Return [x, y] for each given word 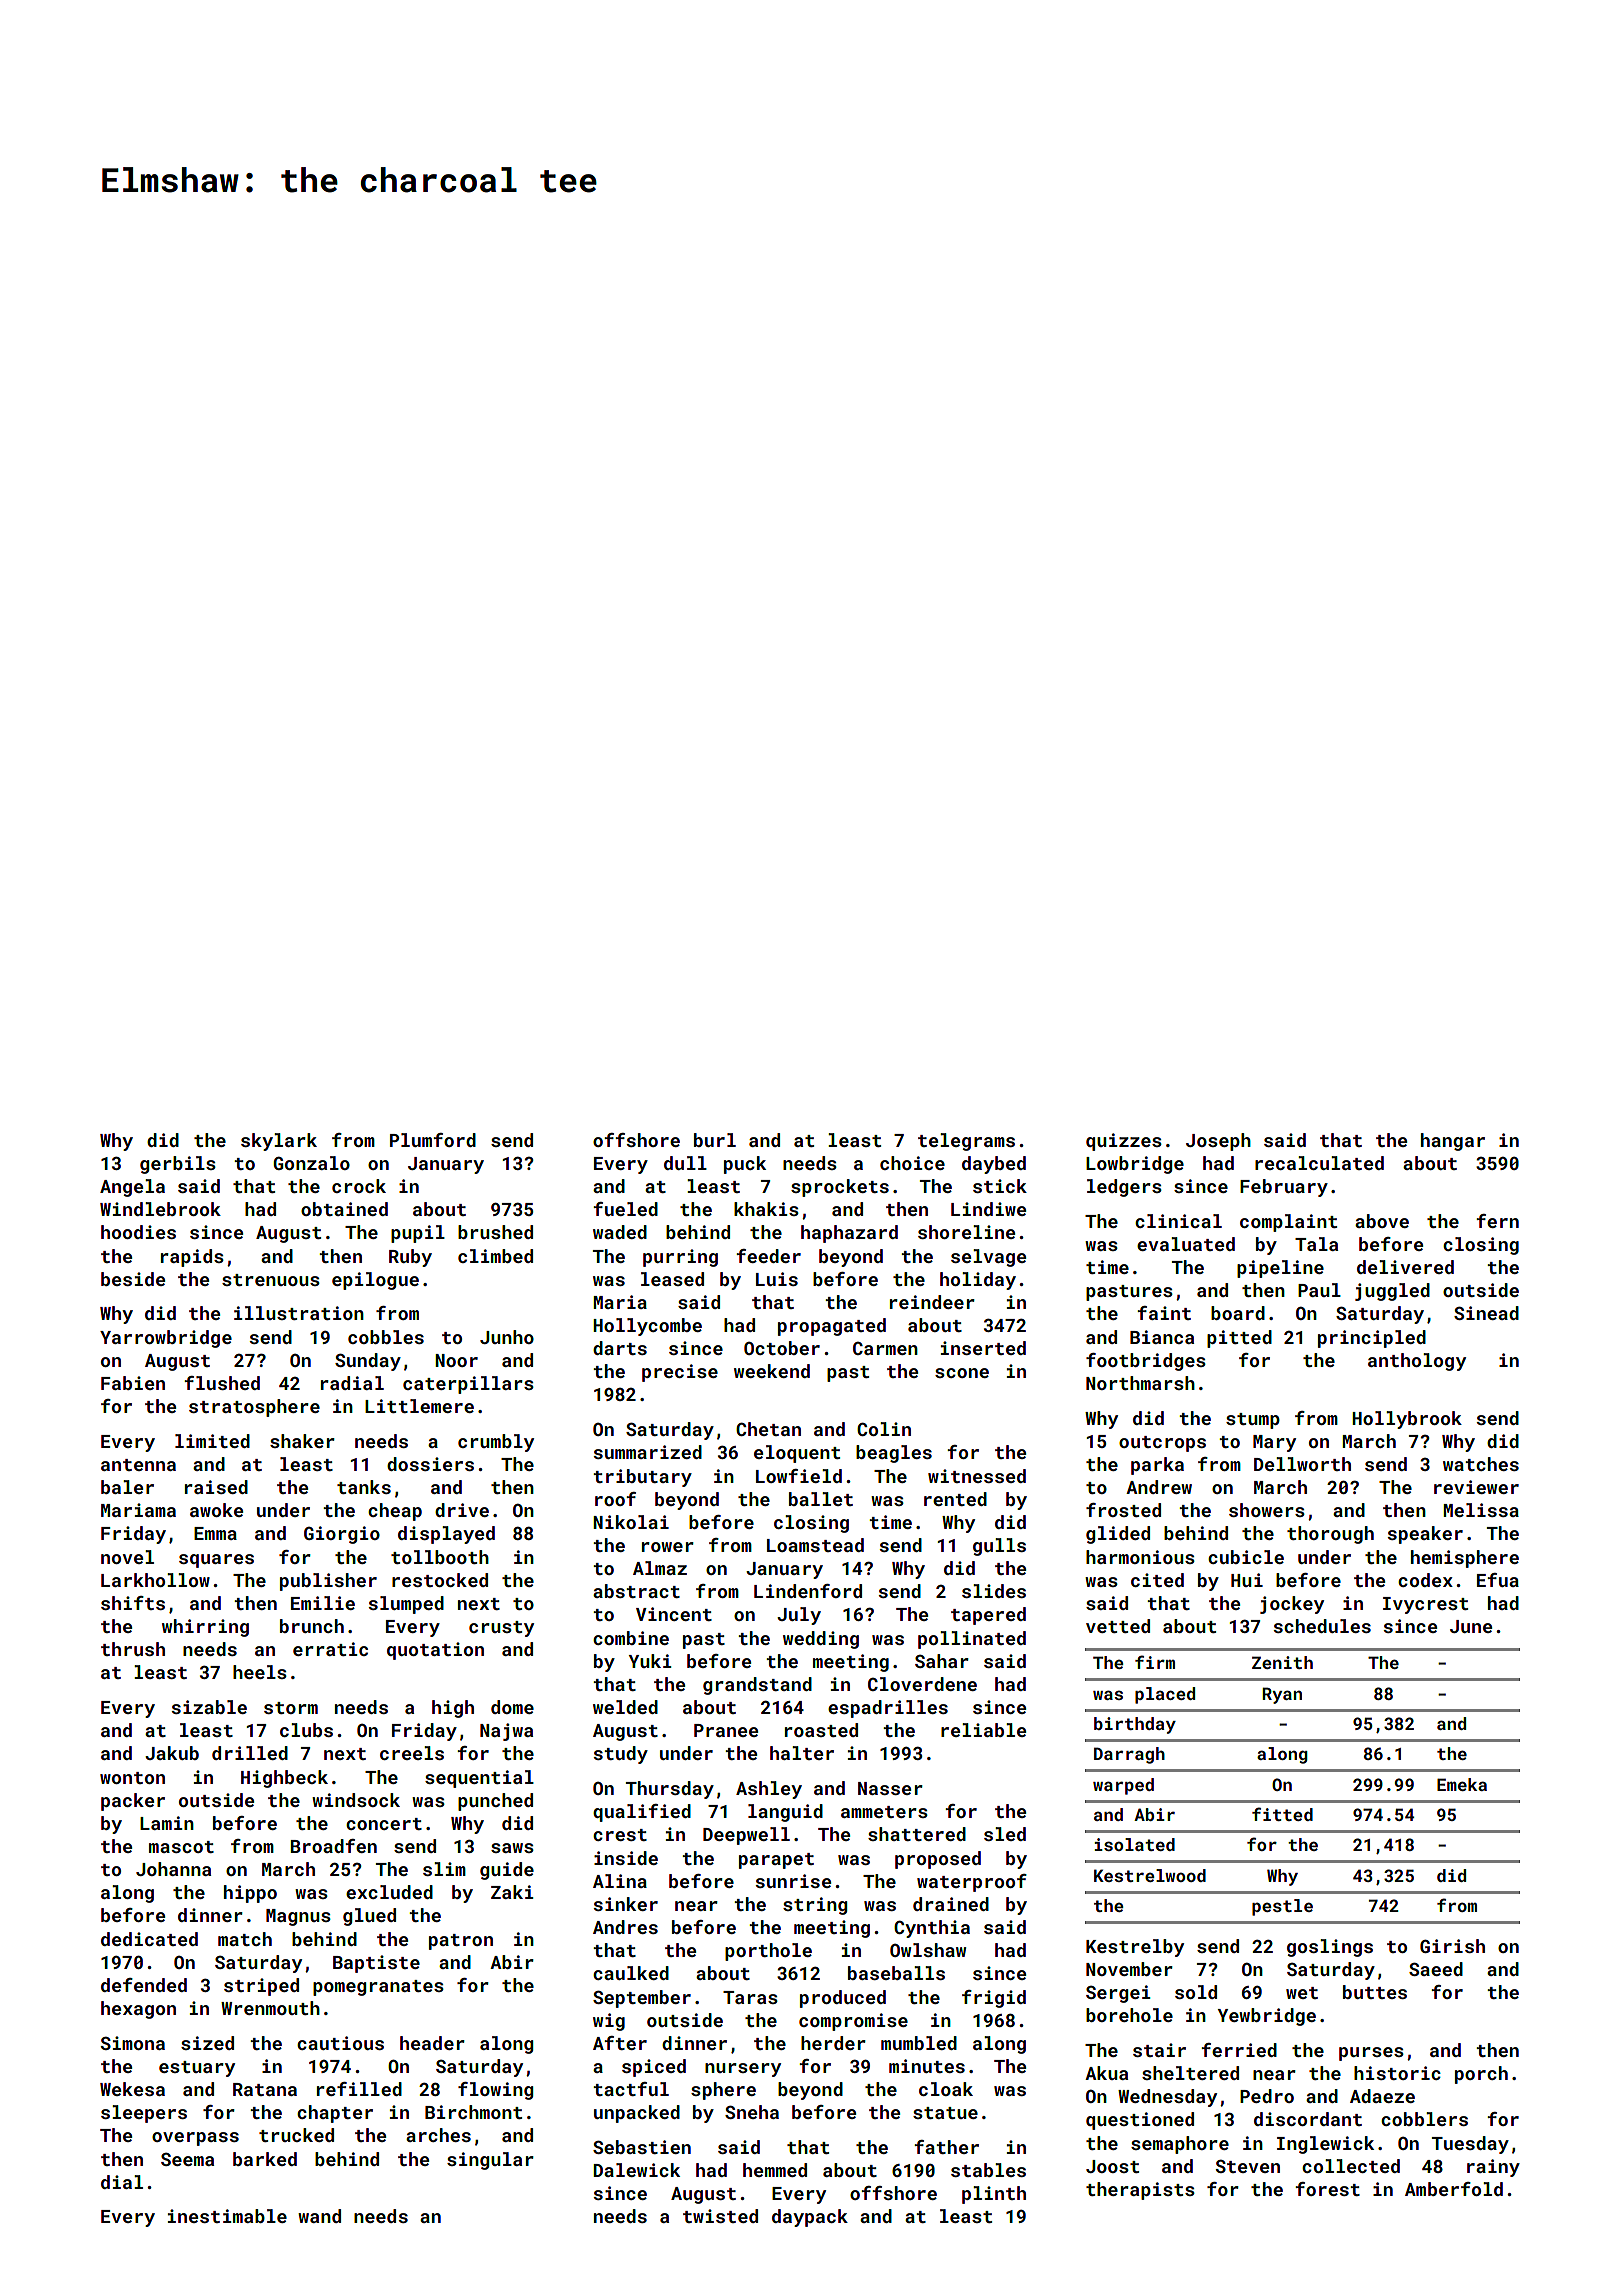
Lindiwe [988, 1209]
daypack [810, 2218]
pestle [1282, 1907]
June [1471, 1626]
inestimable [227, 2216]
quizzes [1124, 1142]
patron [461, 1942]
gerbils [178, 1165]
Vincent [674, 1614]
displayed [446, 1535]
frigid [994, 1999]
